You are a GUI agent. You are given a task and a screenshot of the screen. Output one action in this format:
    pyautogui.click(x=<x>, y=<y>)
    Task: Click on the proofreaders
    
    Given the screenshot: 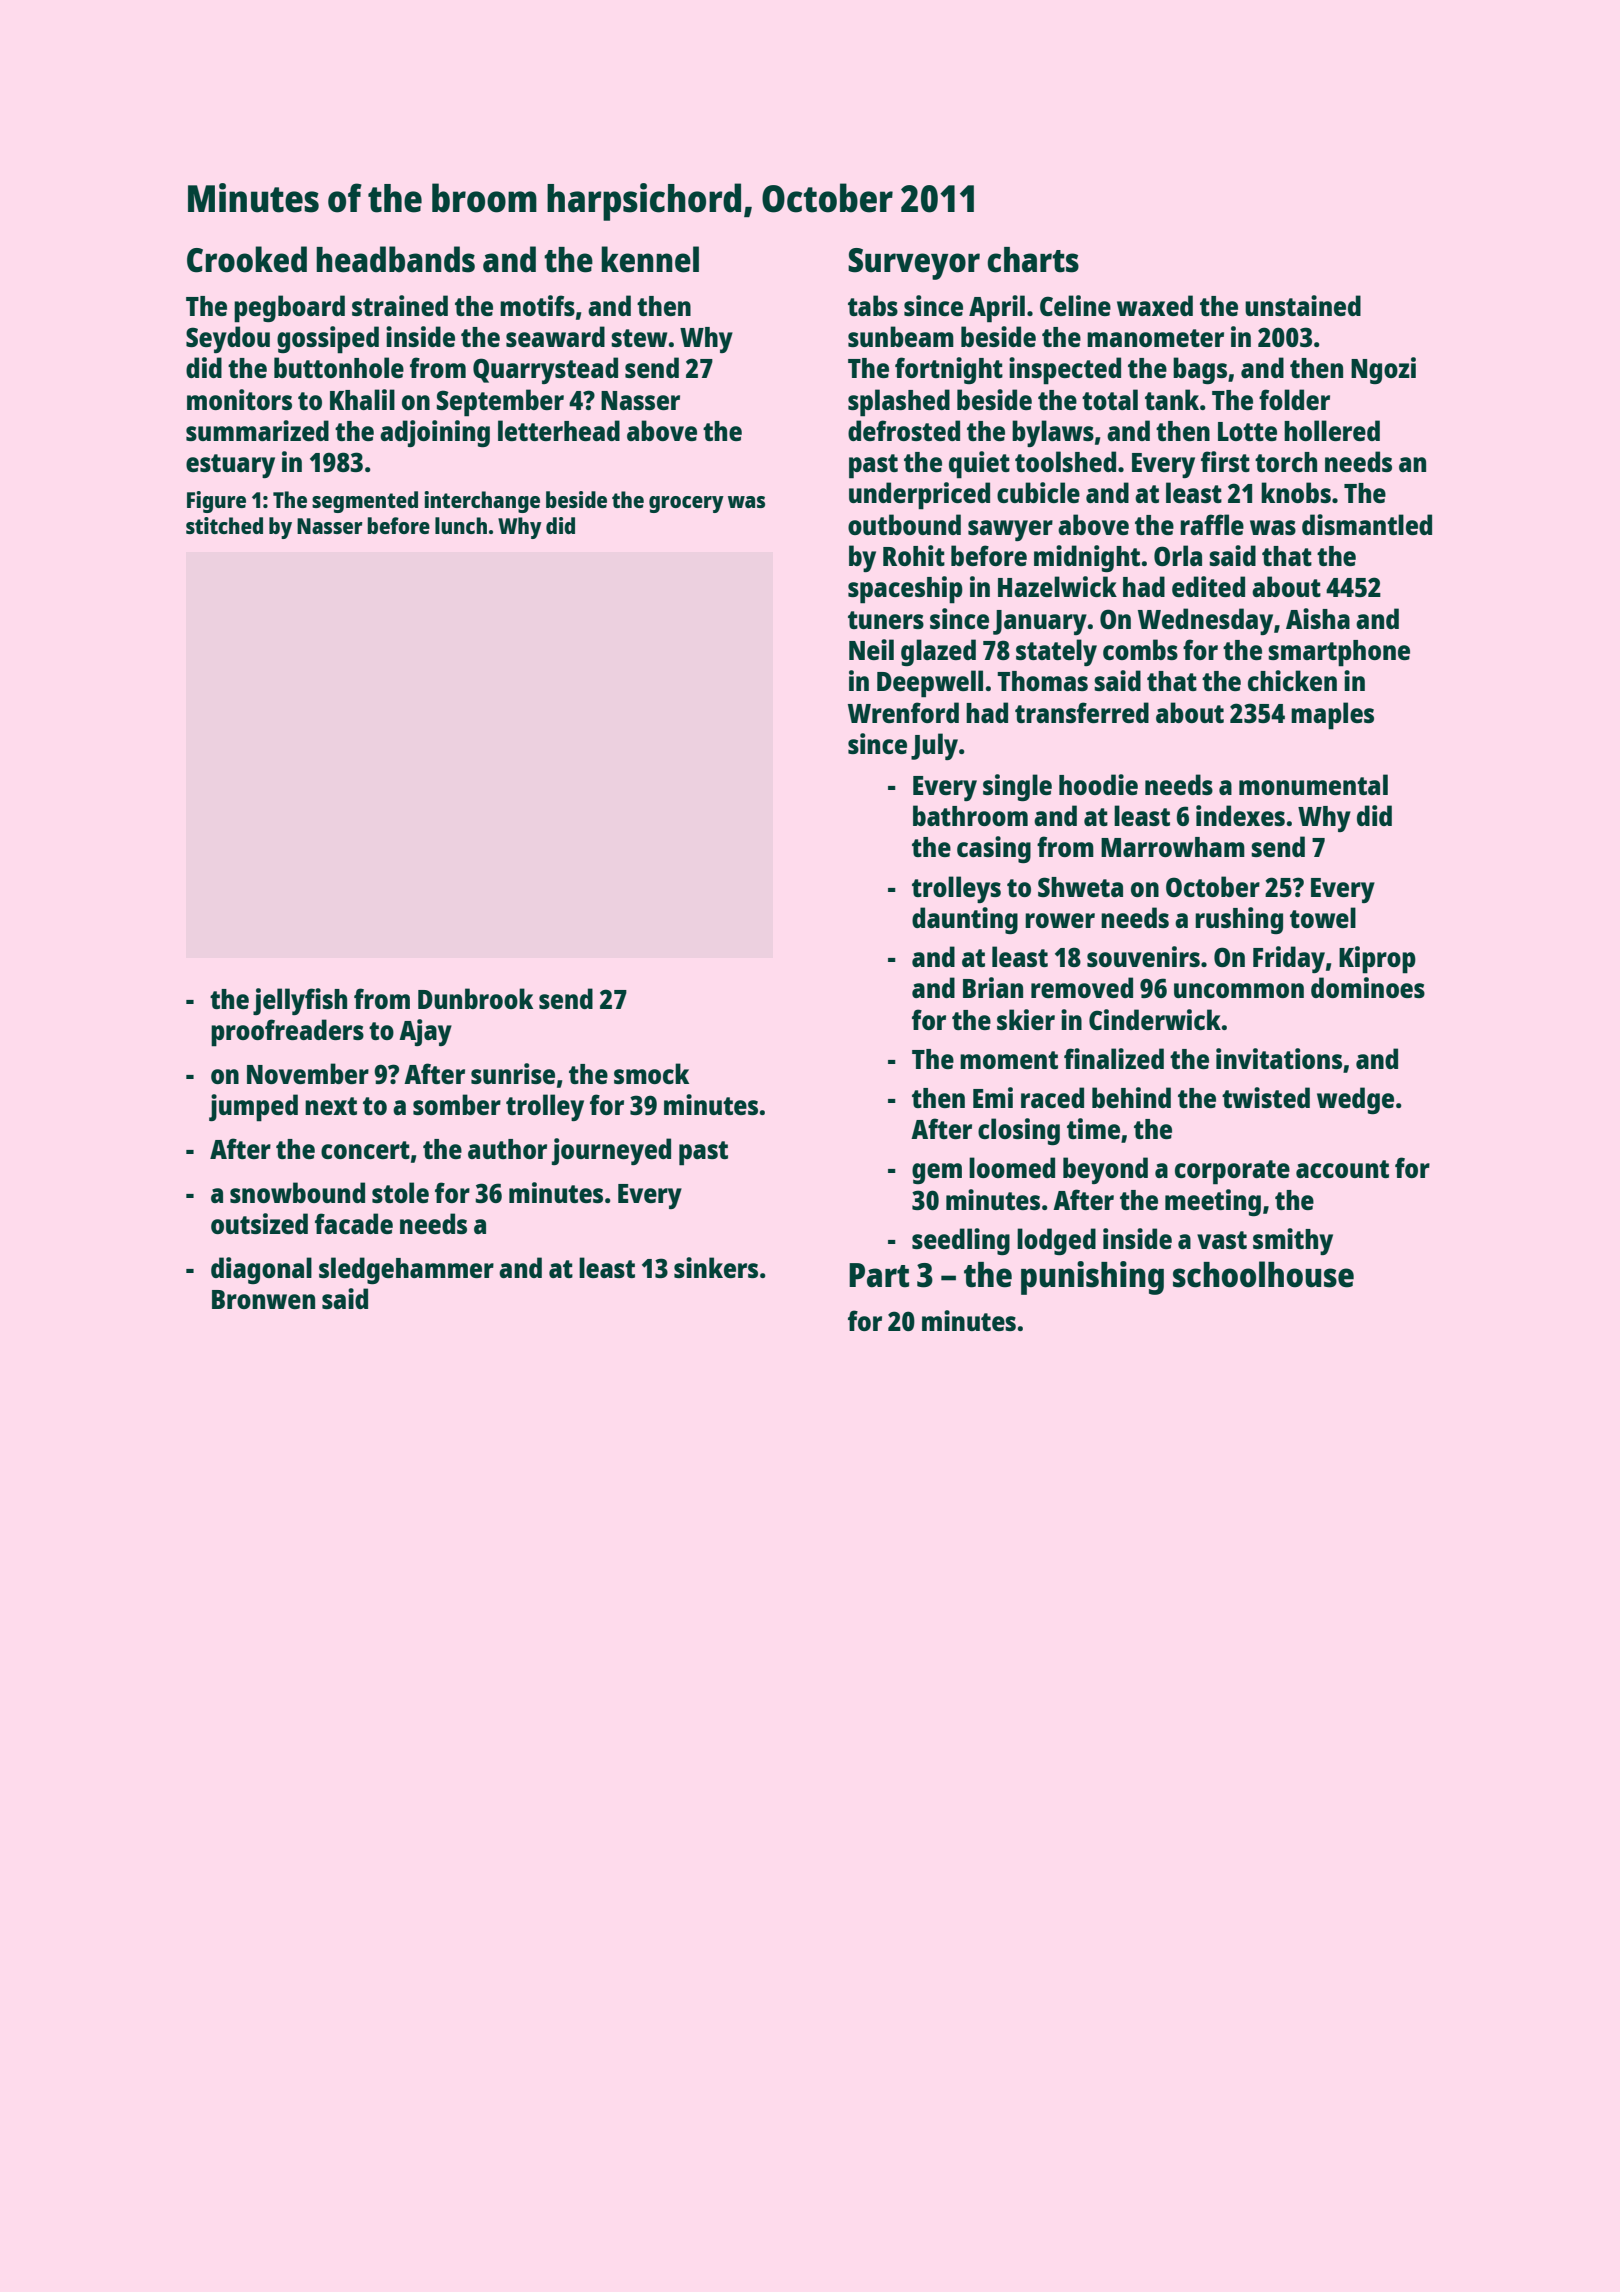 What is the action you would take?
    pyautogui.click(x=287, y=1033)
